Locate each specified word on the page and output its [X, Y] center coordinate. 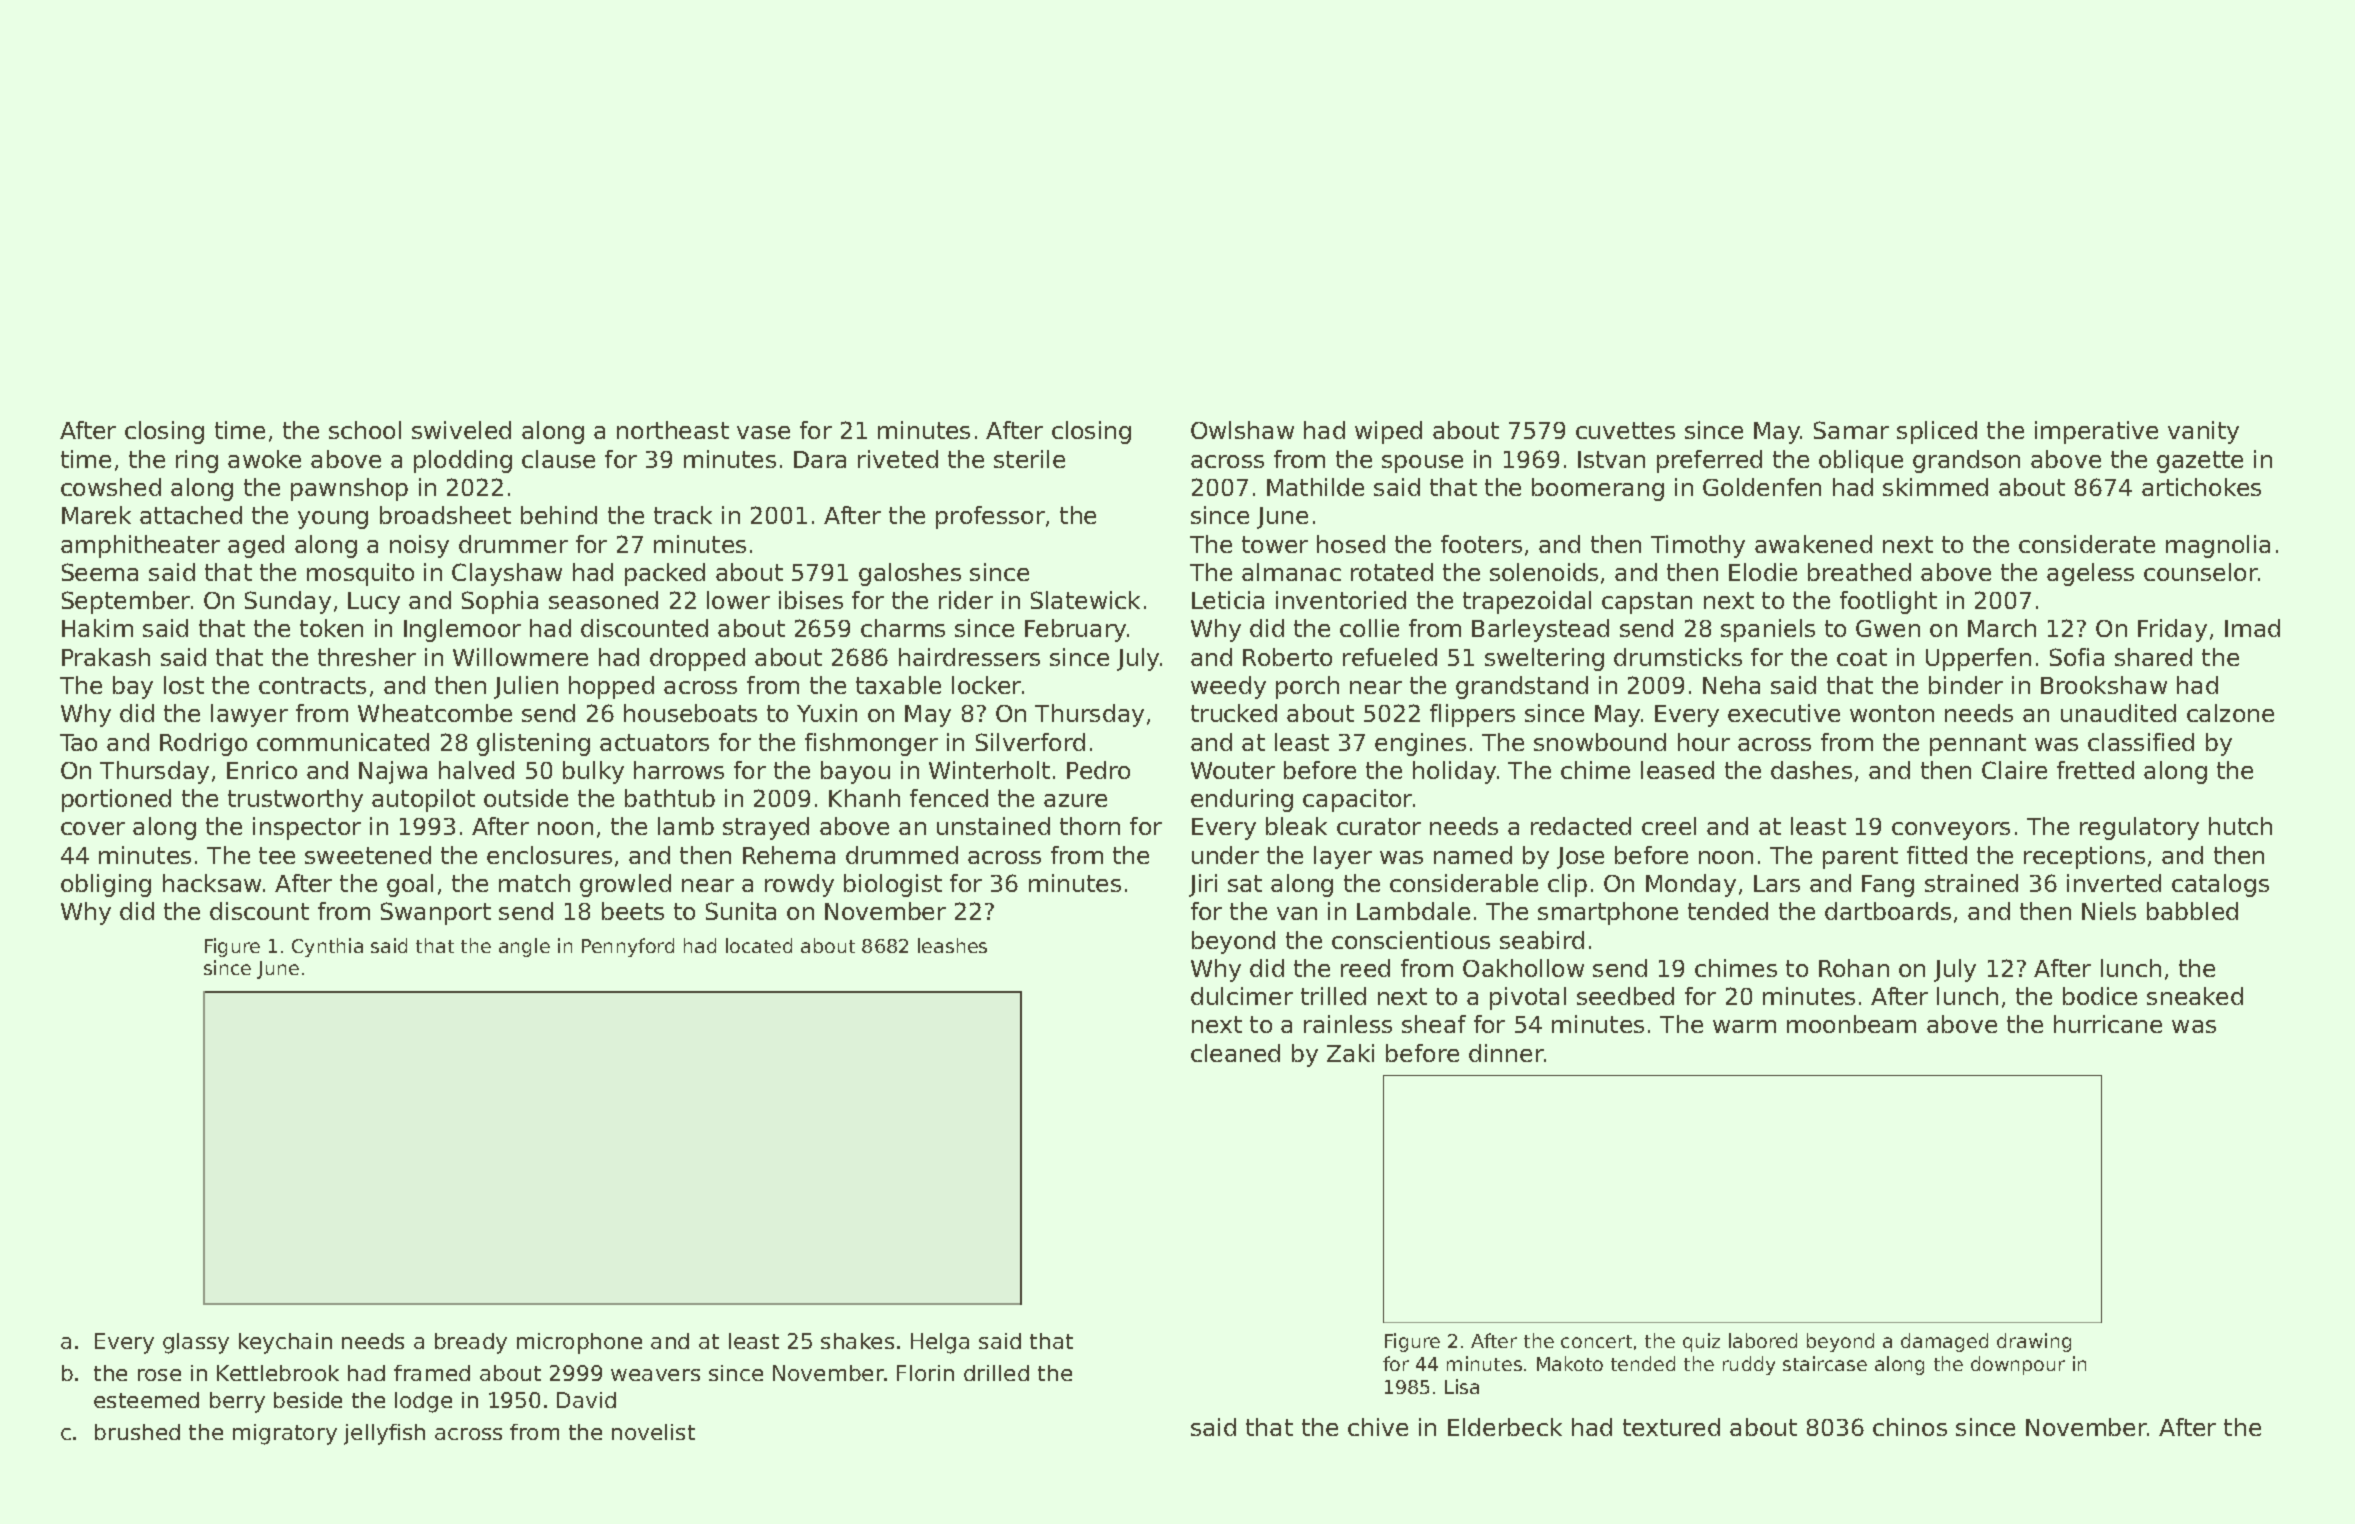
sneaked [2195, 996]
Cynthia [327, 947]
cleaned [1235, 1053]
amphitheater [140, 546]
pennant [1978, 745]
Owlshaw [1242, 430]
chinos [1910, 1427]
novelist [653, 1432]
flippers [1472, 715]
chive [1378, 1427]
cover [93, 828]
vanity [2203, 432]
